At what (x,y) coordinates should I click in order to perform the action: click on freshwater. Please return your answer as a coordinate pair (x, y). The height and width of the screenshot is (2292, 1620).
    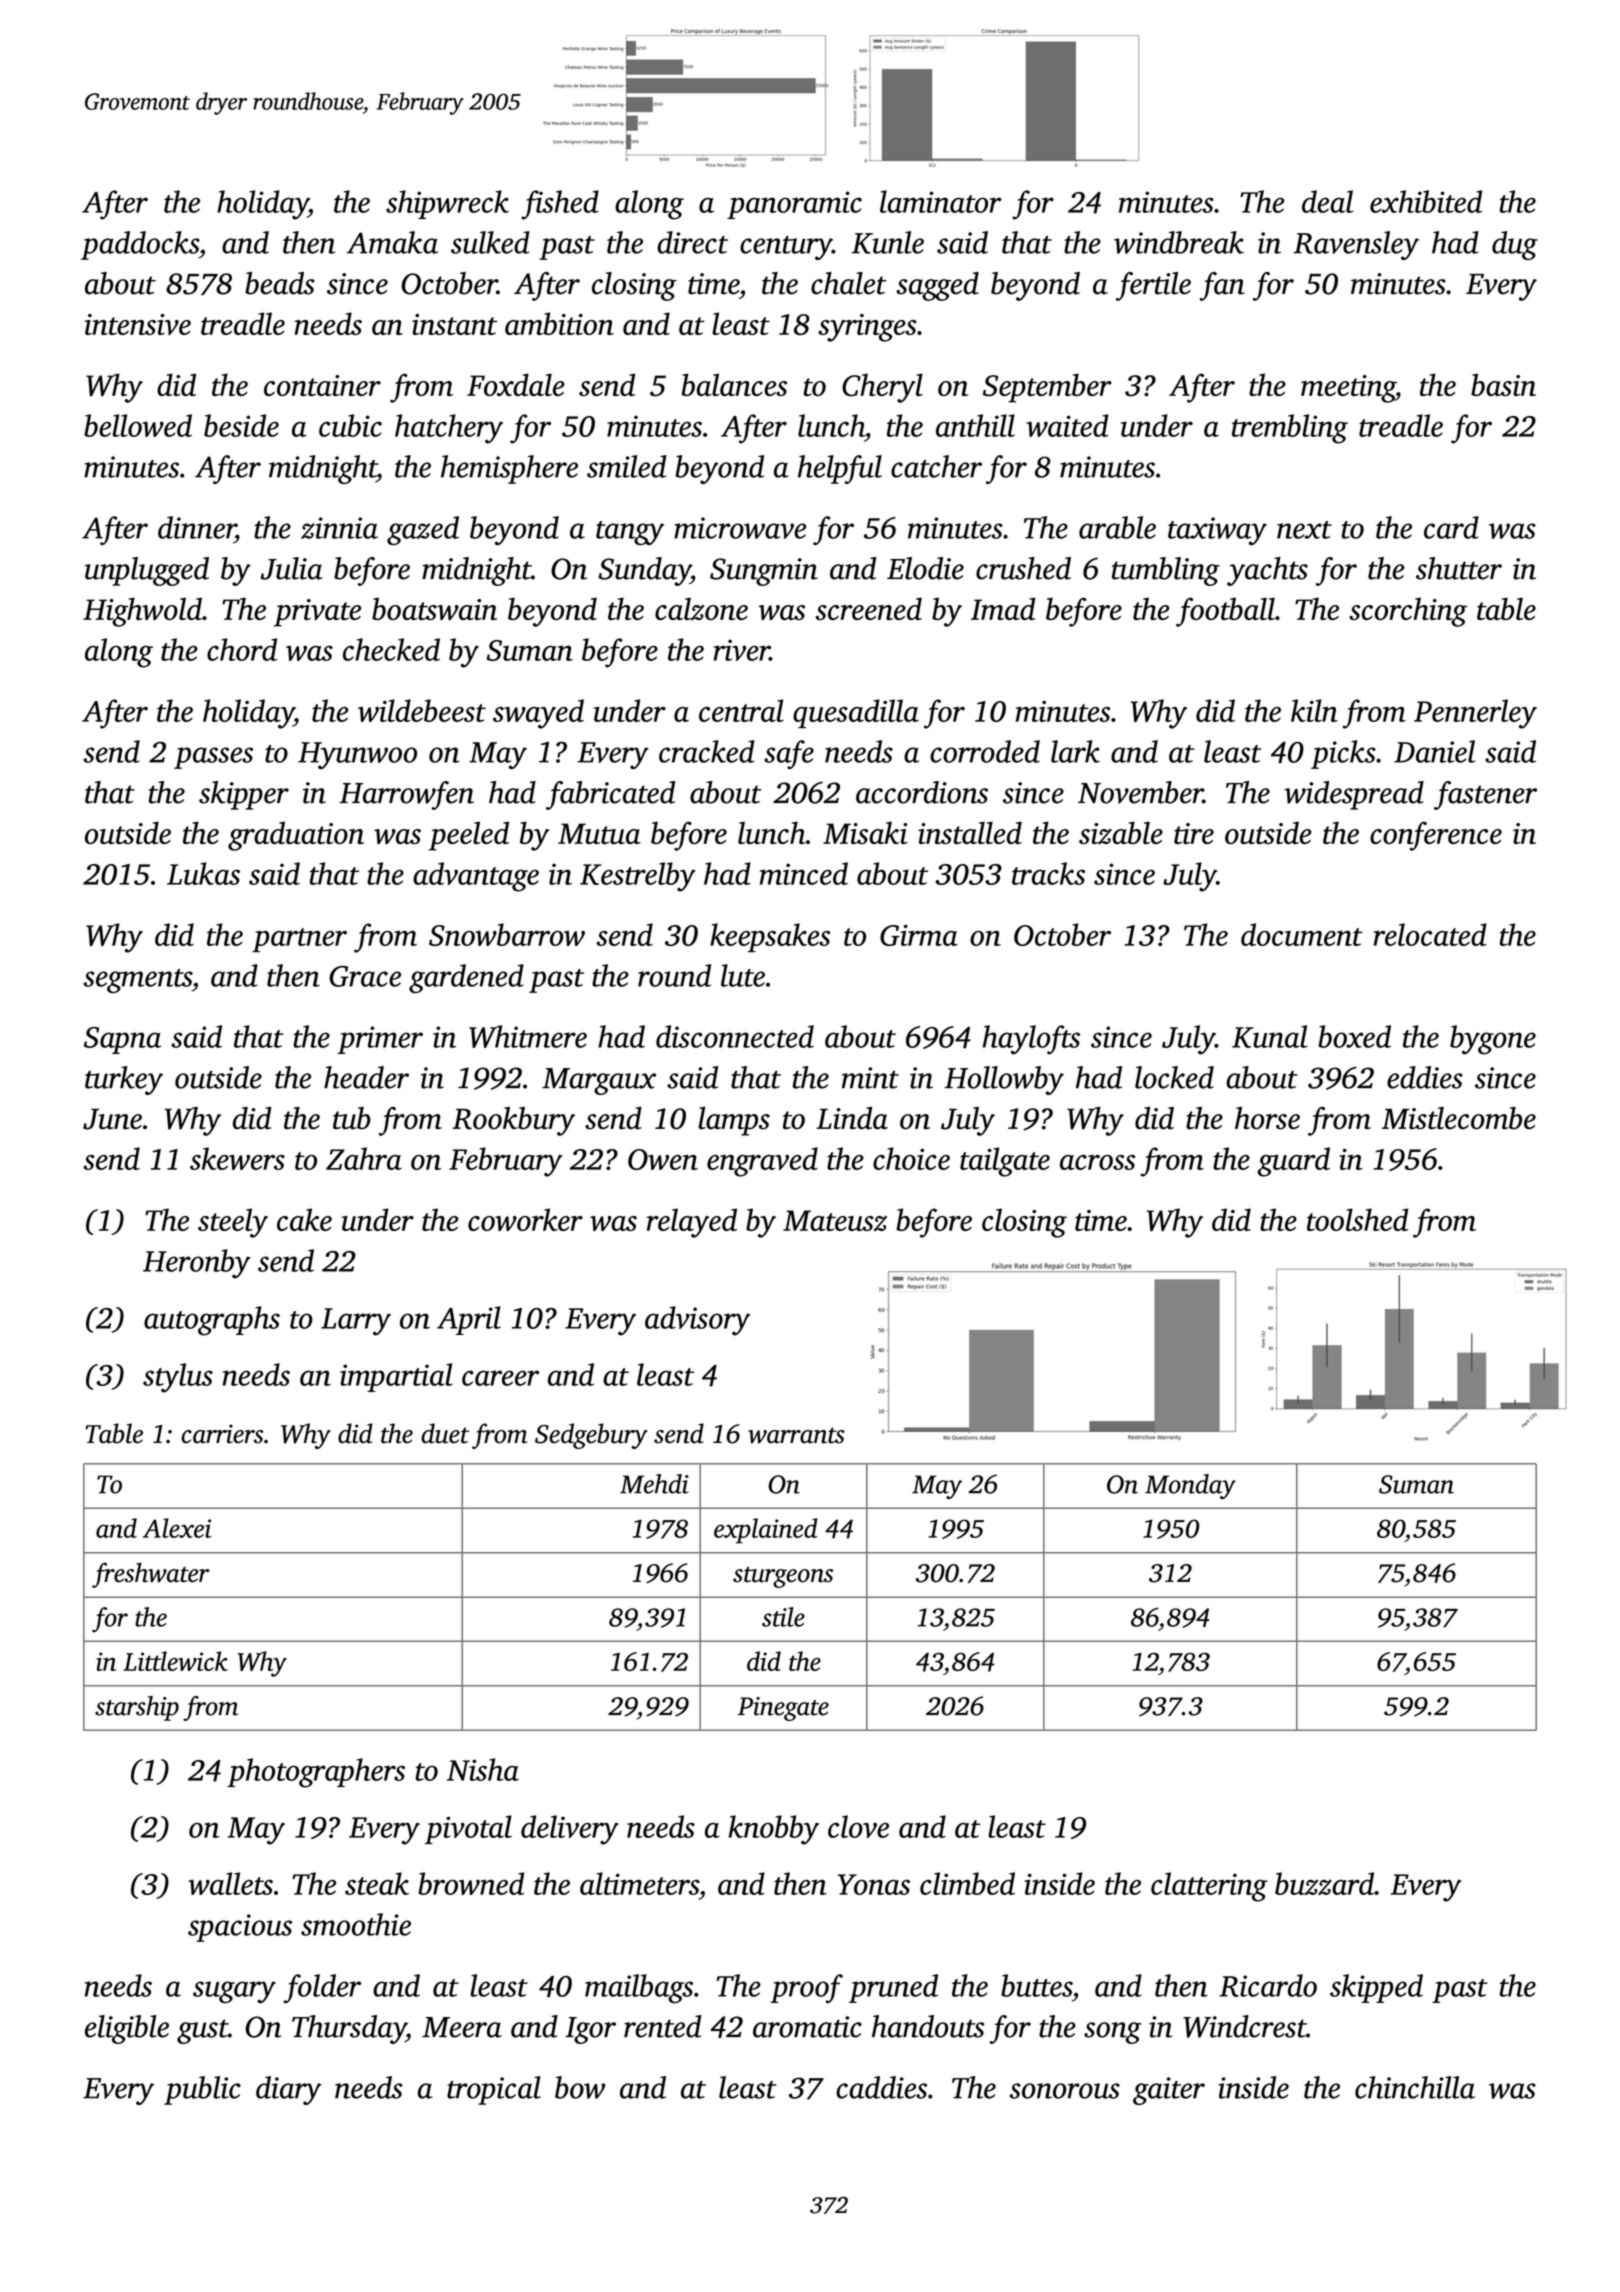
    Looking at the image, I should click on (151, 1575).
